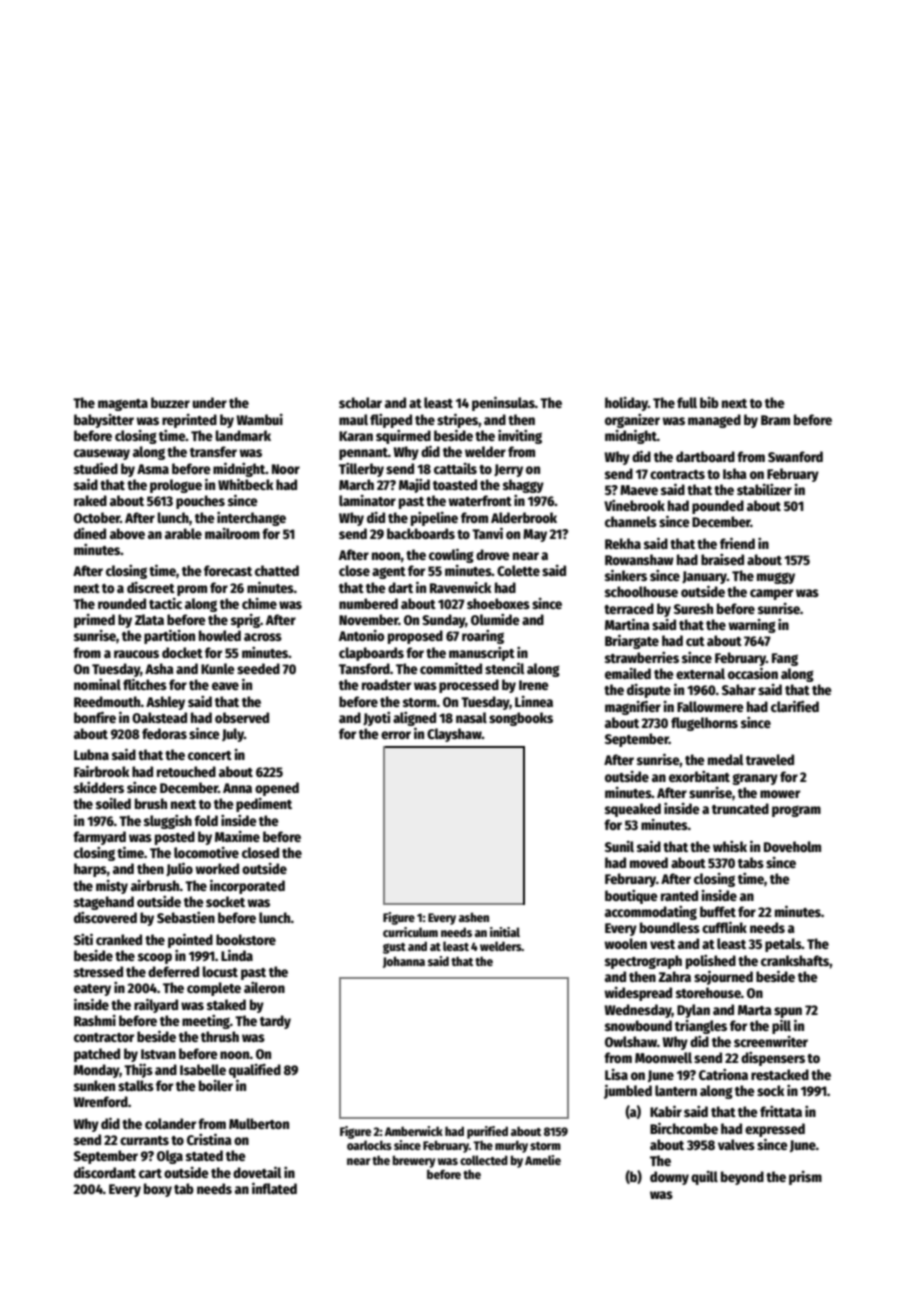  I want to click on holiday, so click(626, 404).
